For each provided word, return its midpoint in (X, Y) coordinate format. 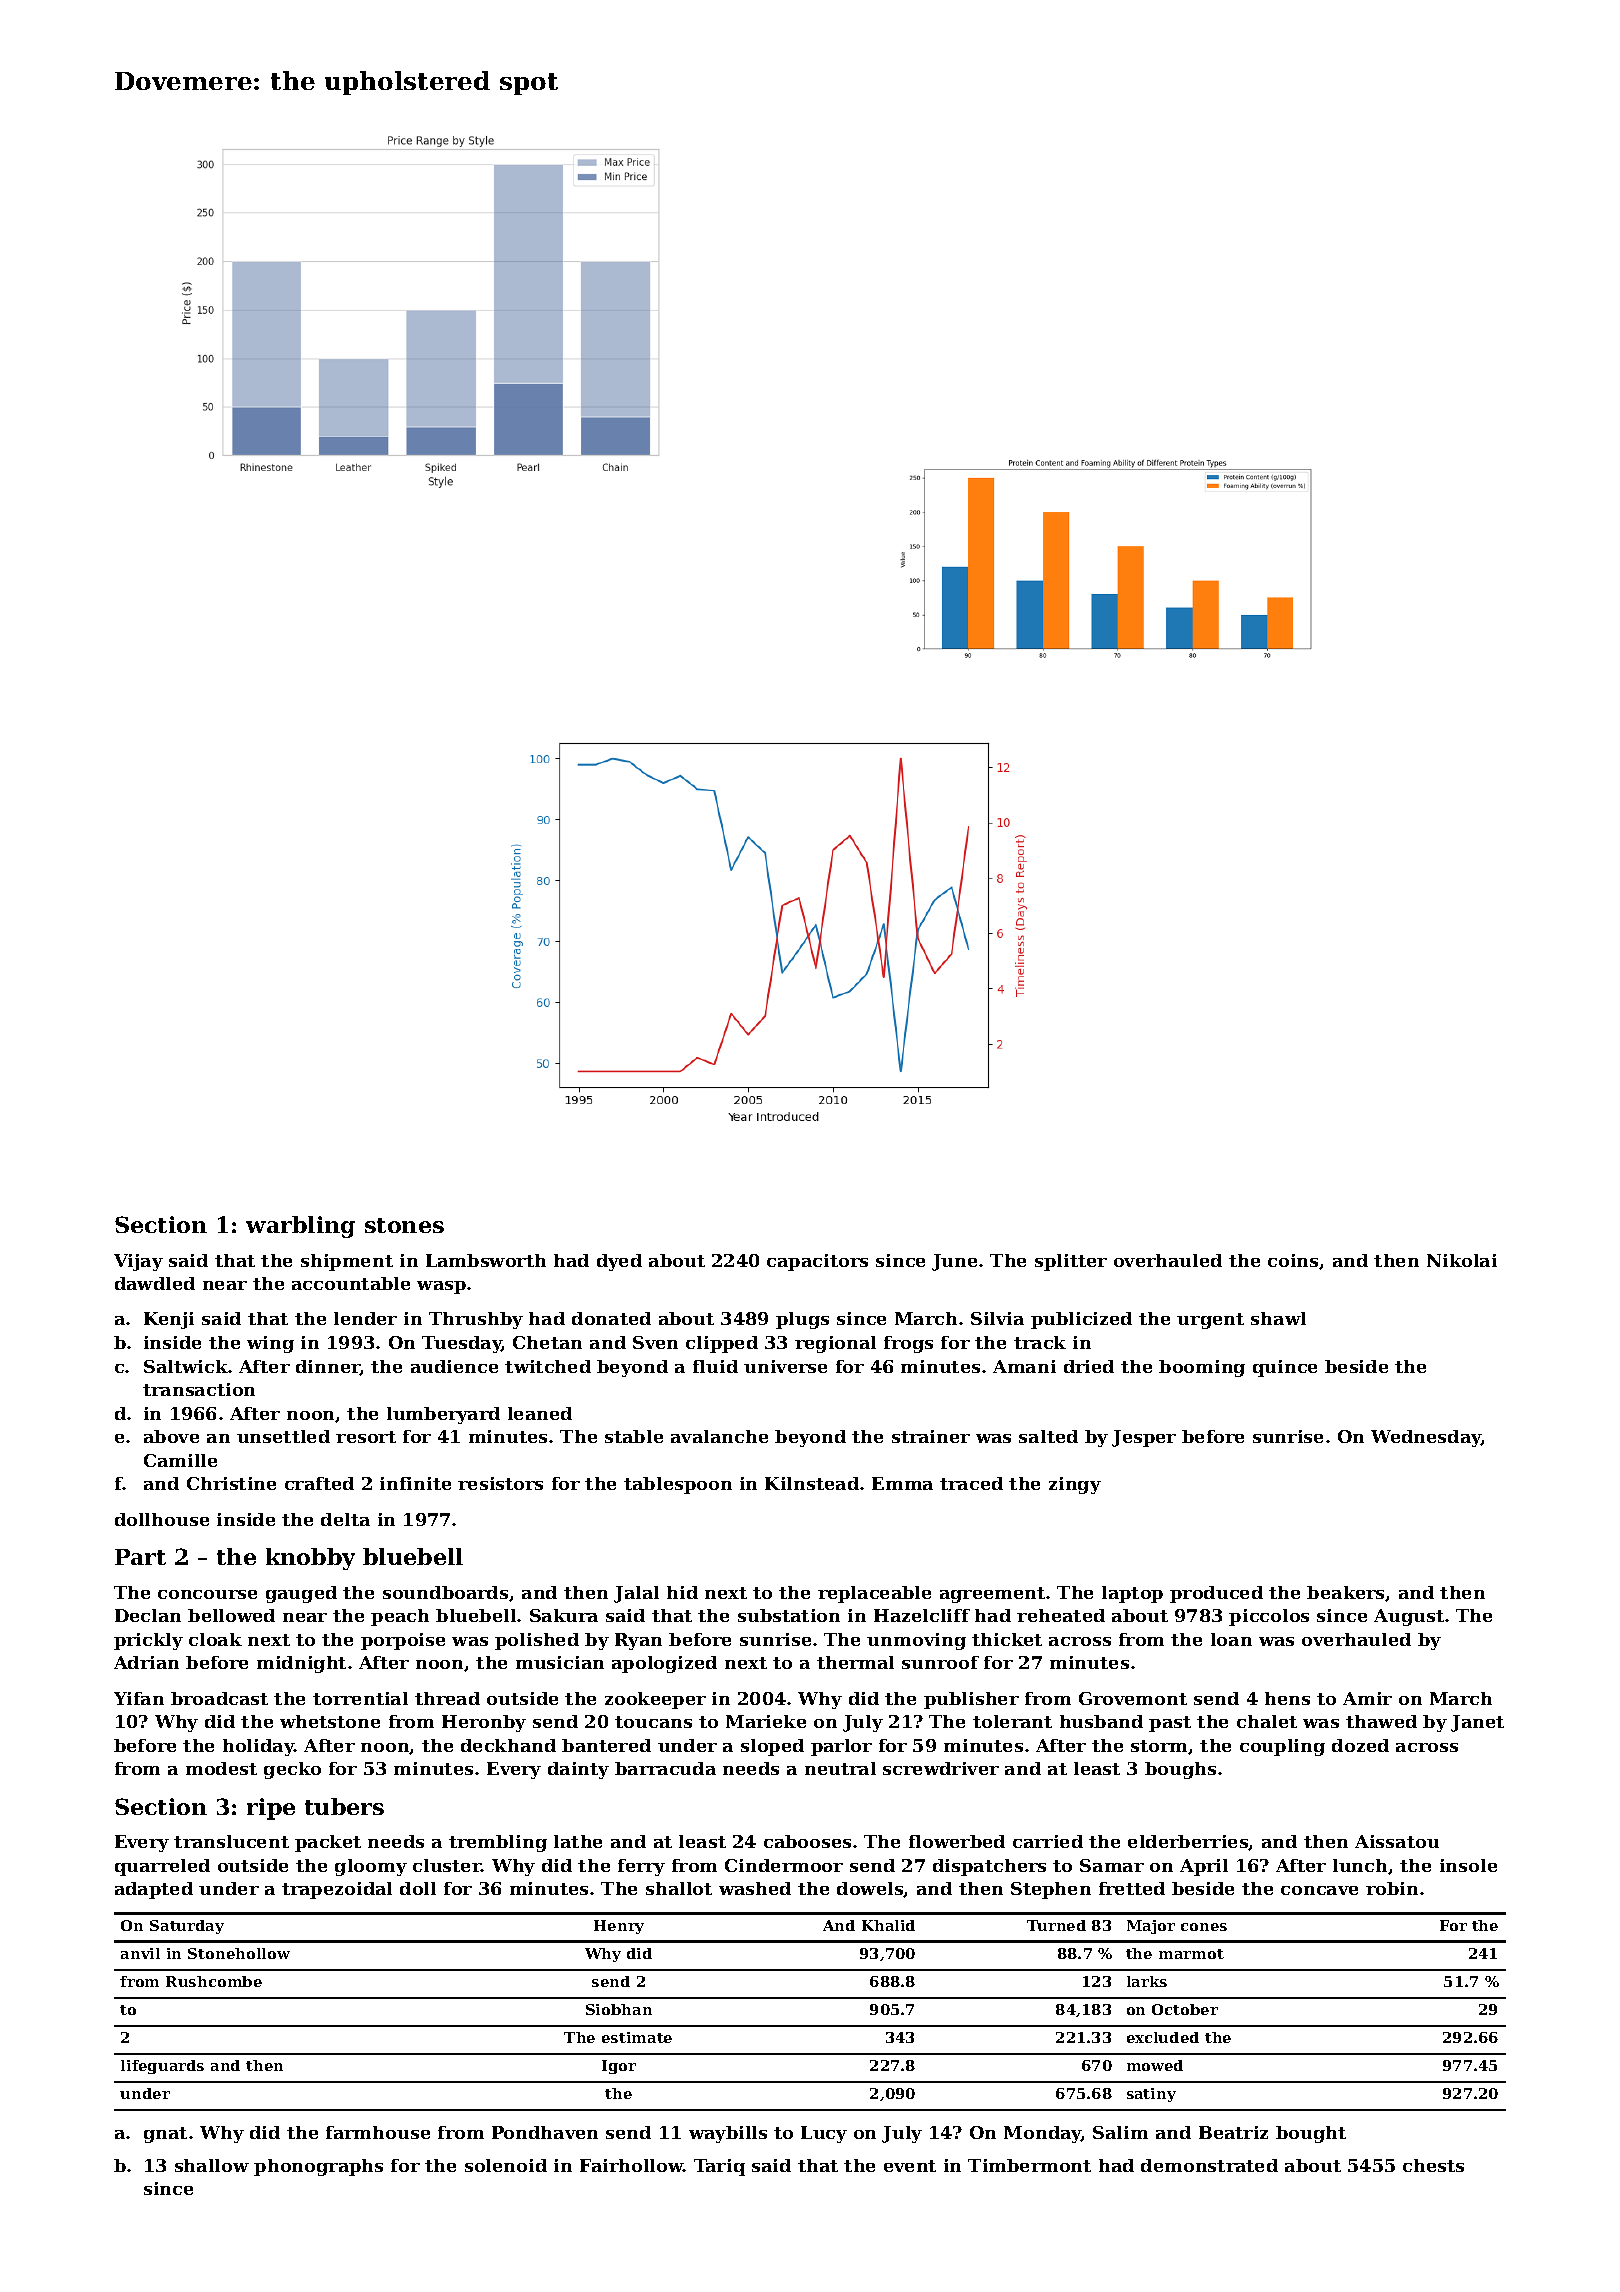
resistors (500, 1483)
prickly (148, 1641)
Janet (1477, 1723)
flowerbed (957, 1841)
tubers (344, 1806)
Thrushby (476, 1320)
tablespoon (678, 1485)
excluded (1163, 2037)
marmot (1191, 1954)
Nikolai (1462, 1260)
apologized (664, 1664)
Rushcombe (214, 1981)
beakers (1346, 1593)
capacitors (817, 1262)
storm (1160, 1747)
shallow (212, 2165)
